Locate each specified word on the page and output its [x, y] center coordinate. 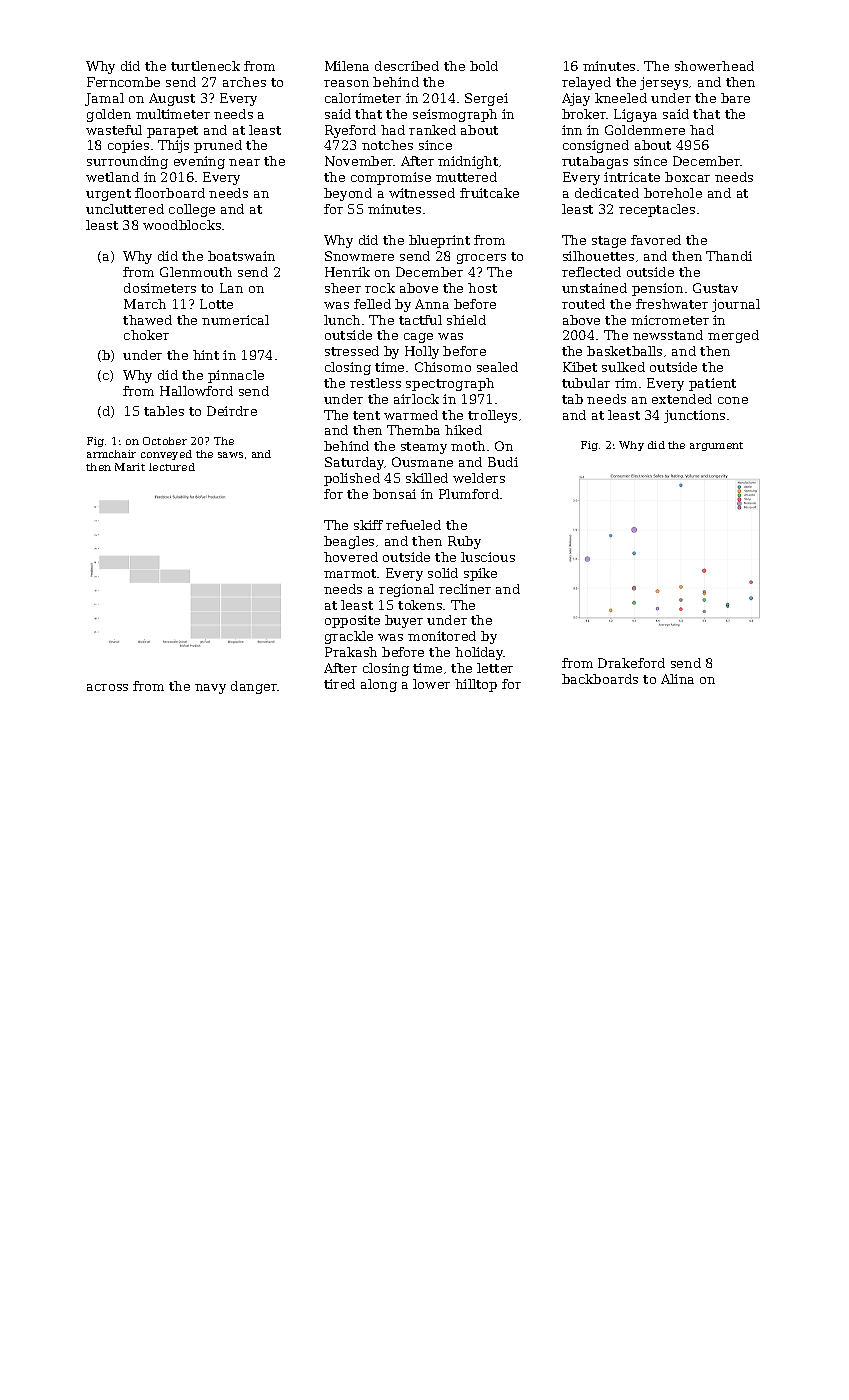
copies [128, 146]
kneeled [621, 98]
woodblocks [182, 225]
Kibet [580, 367]
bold [484, 66]
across [107, 687]
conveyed [166, 455]
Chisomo [443, 367]
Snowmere [359, 256]
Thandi [729, 256]
